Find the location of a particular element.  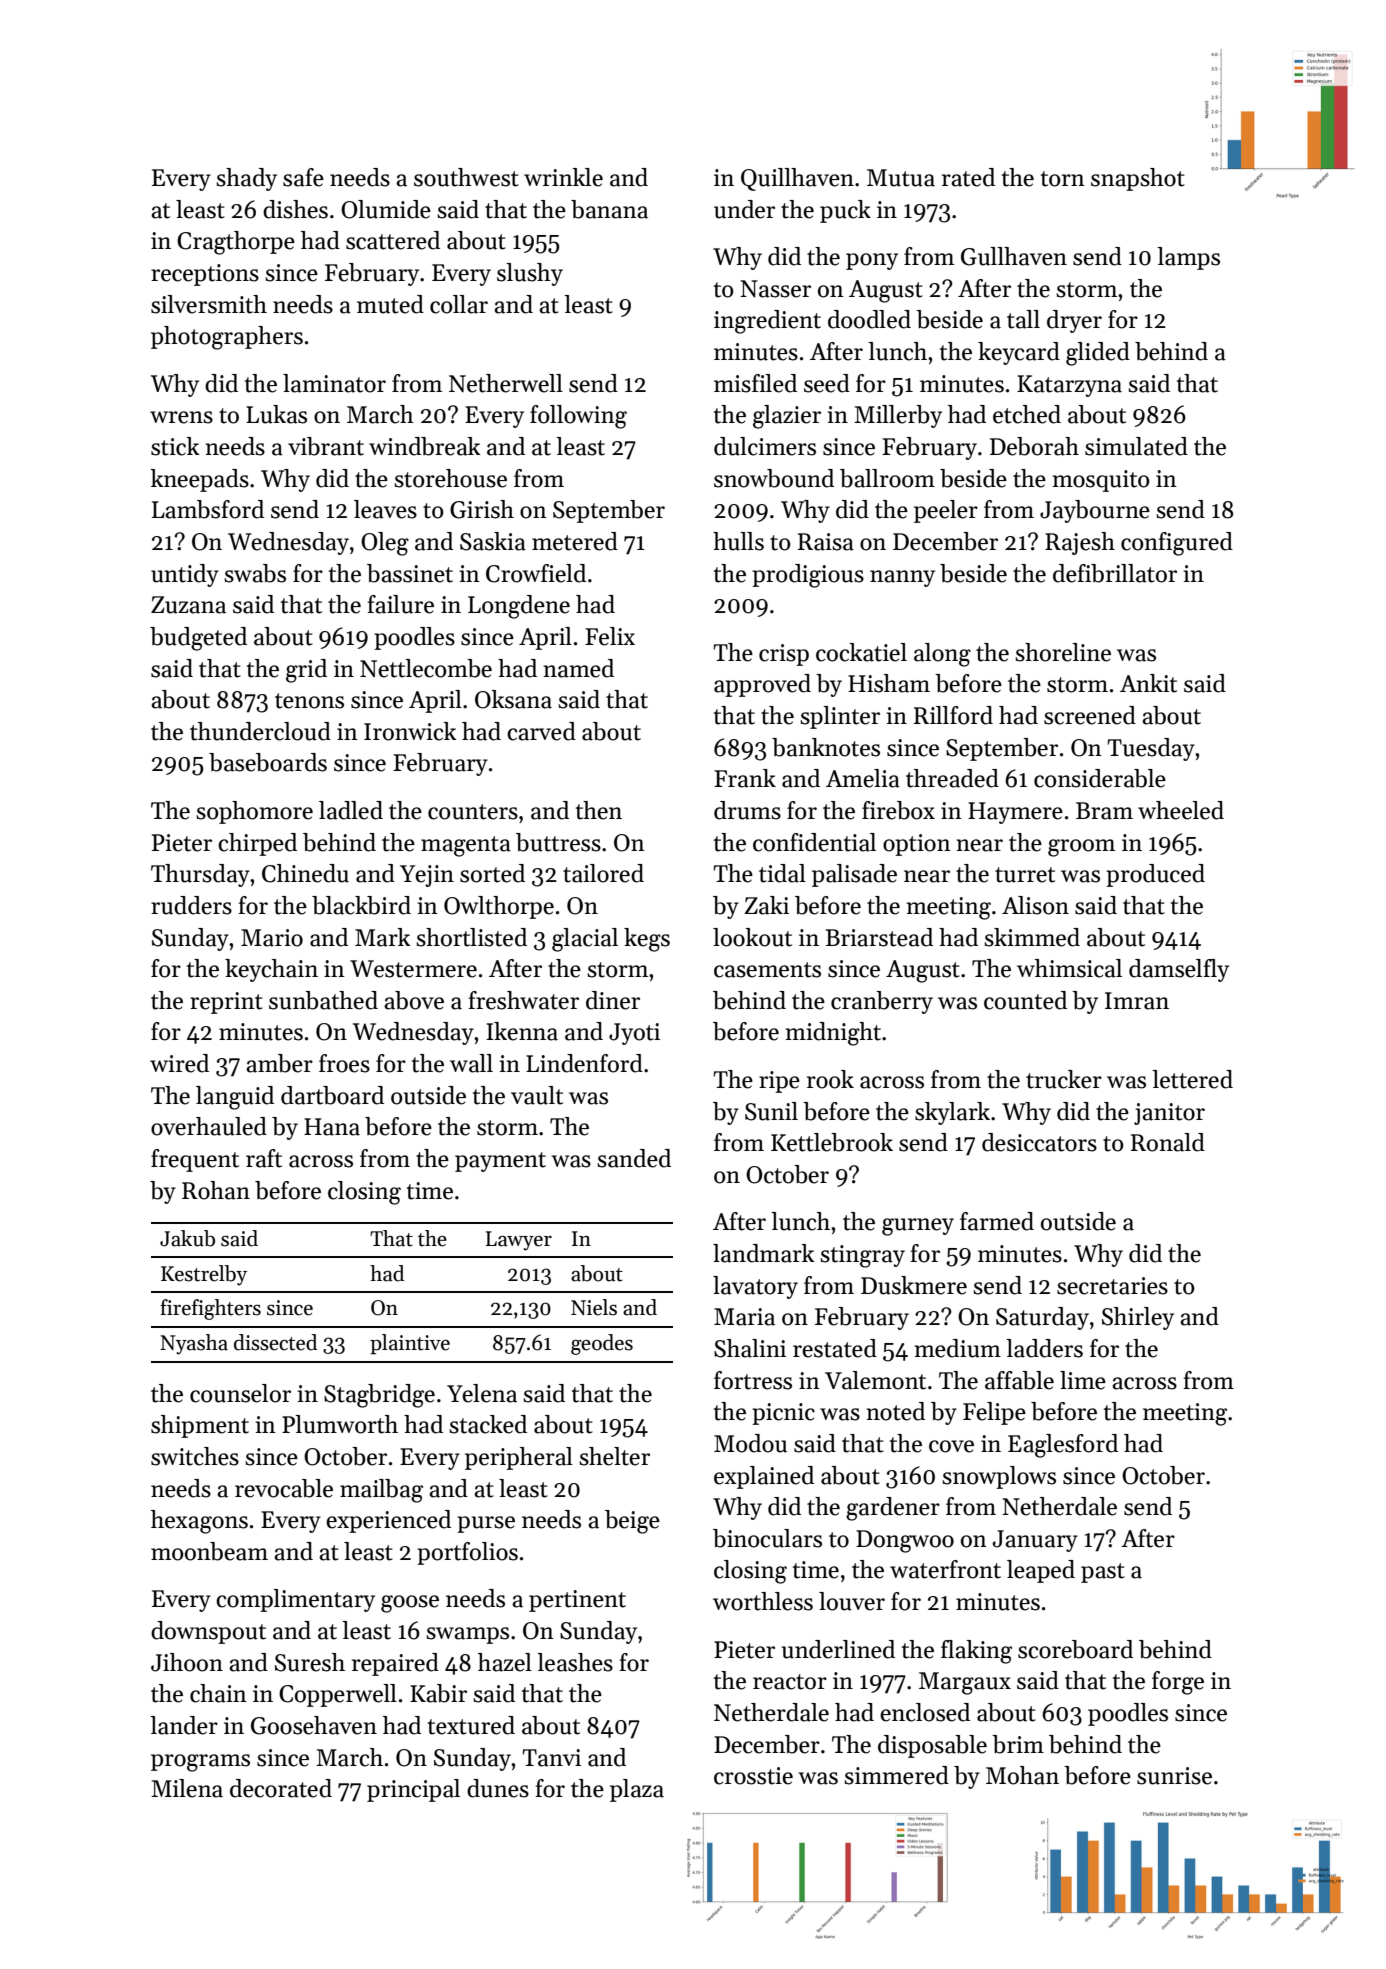

plaza is located at coordinates (637, 1790).
